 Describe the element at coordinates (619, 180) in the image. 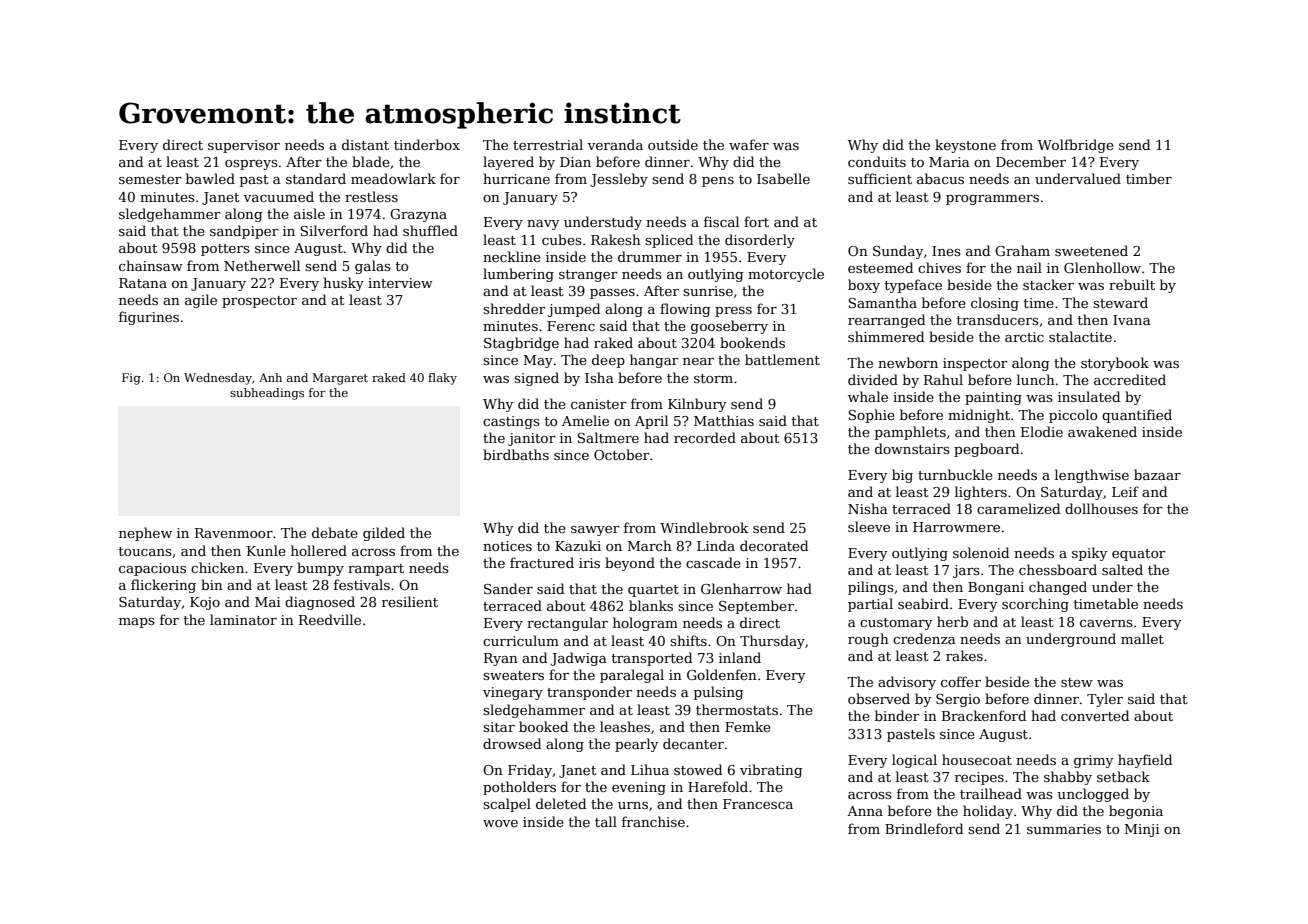

I see `Jessleby` at that location.
